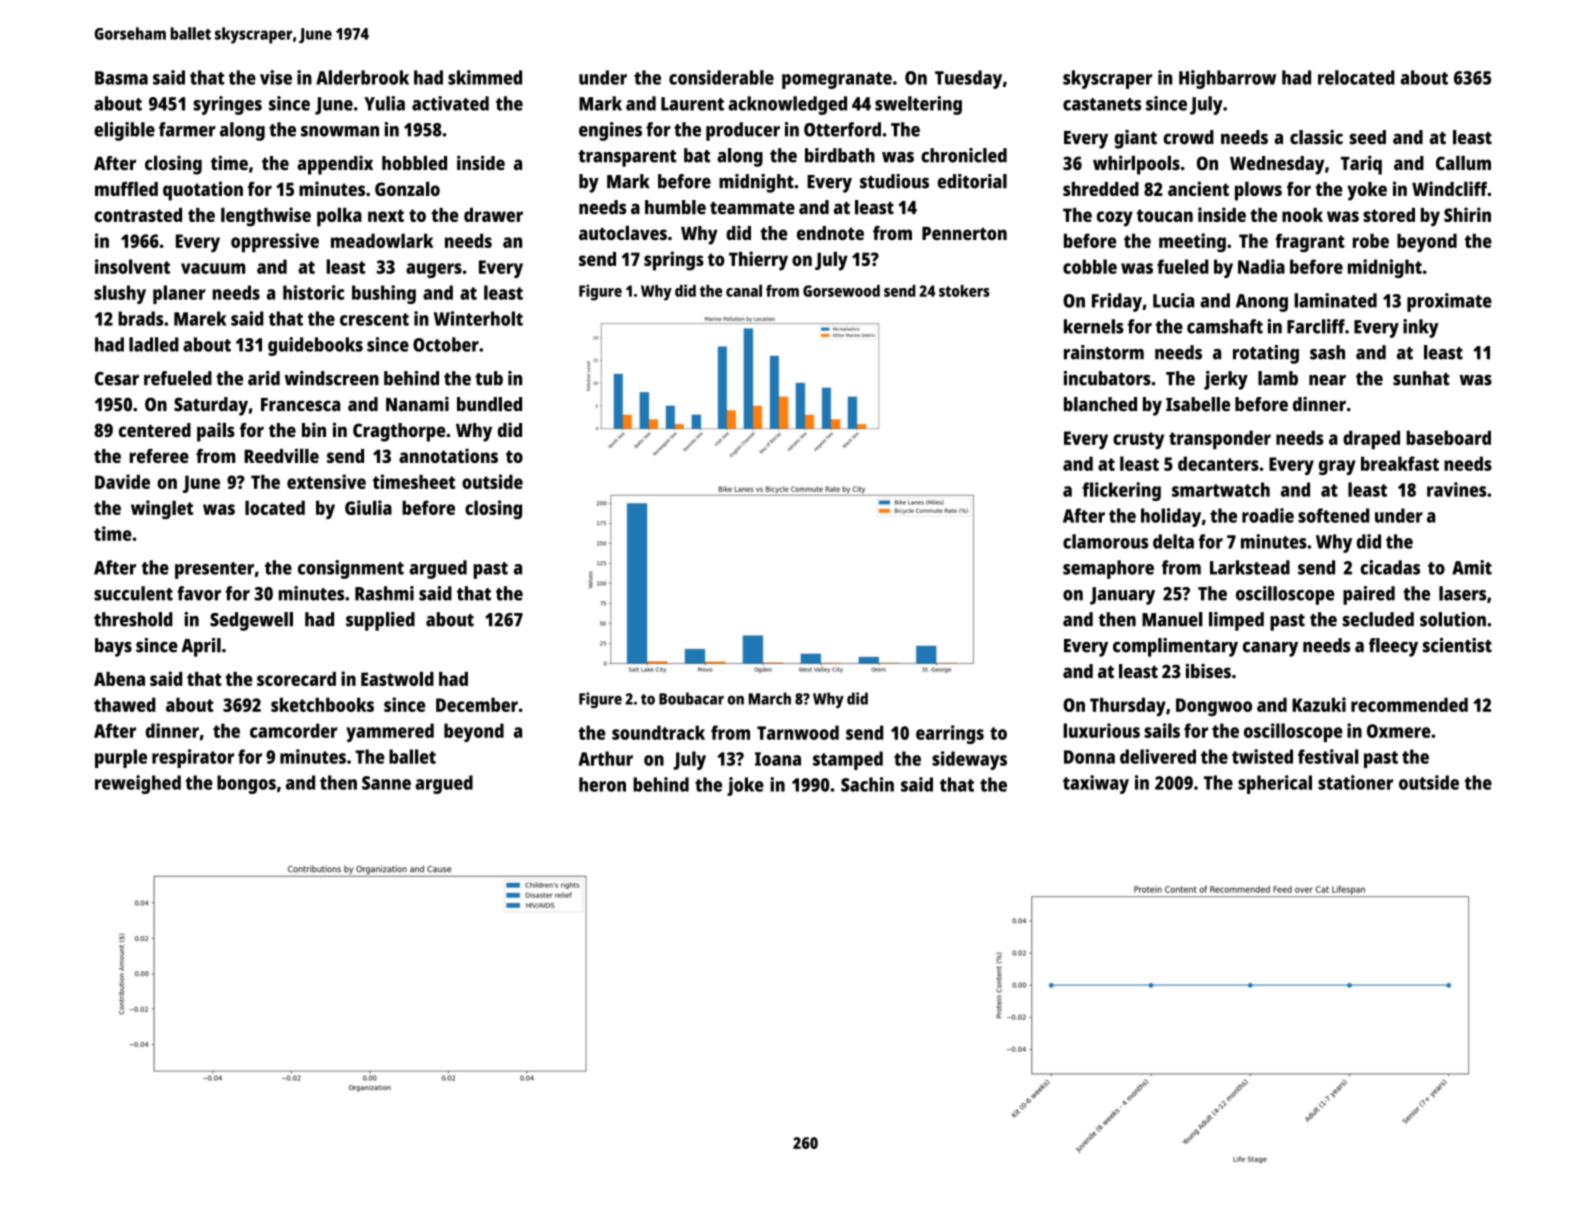 This screenshot has height=1225, width=1586. Describe the element at coordinates (691, 698) in the screenshot. I see `Boubacar` at that location.
